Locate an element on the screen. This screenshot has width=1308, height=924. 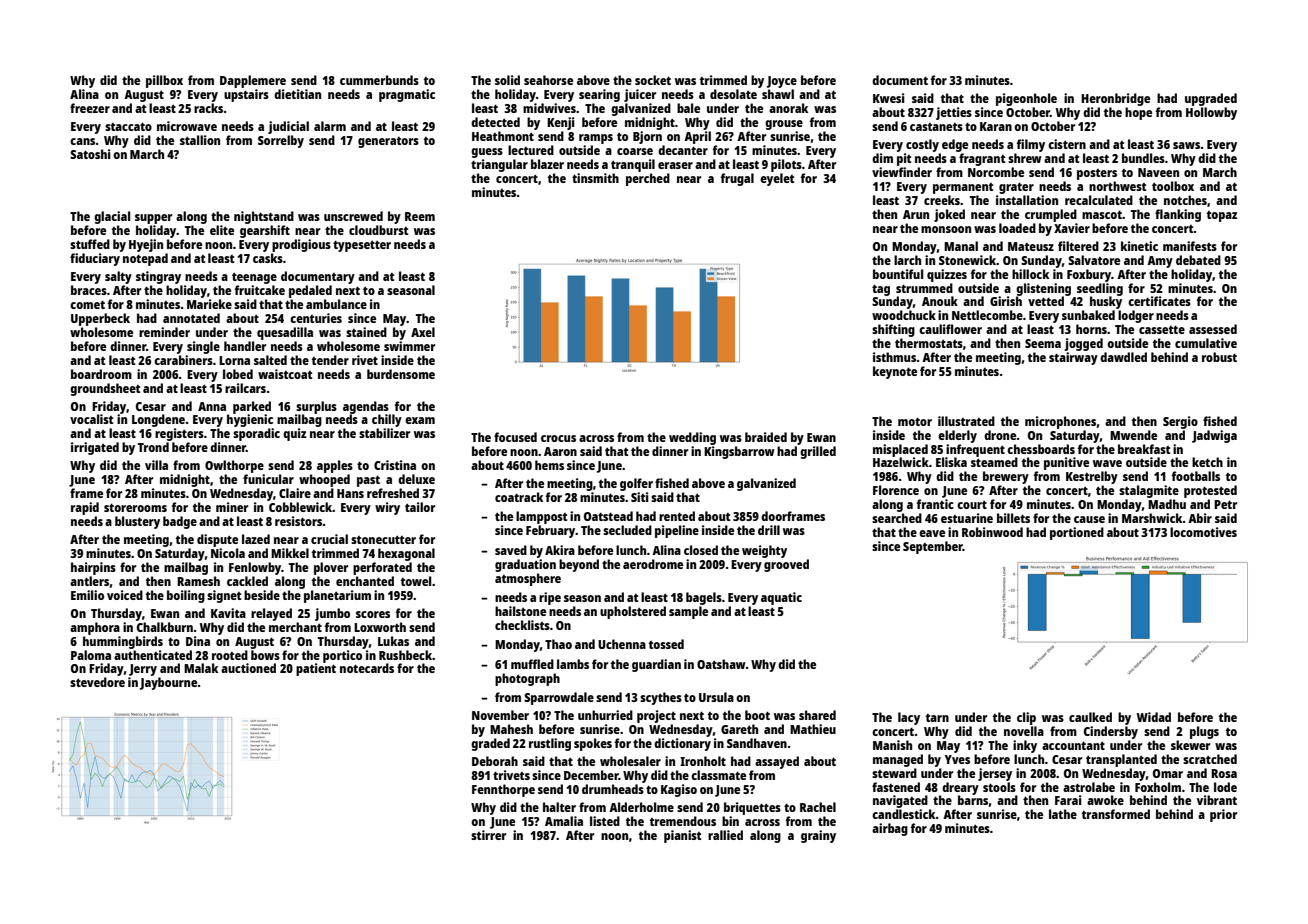
Axel is located at coordinates (423, 332).
